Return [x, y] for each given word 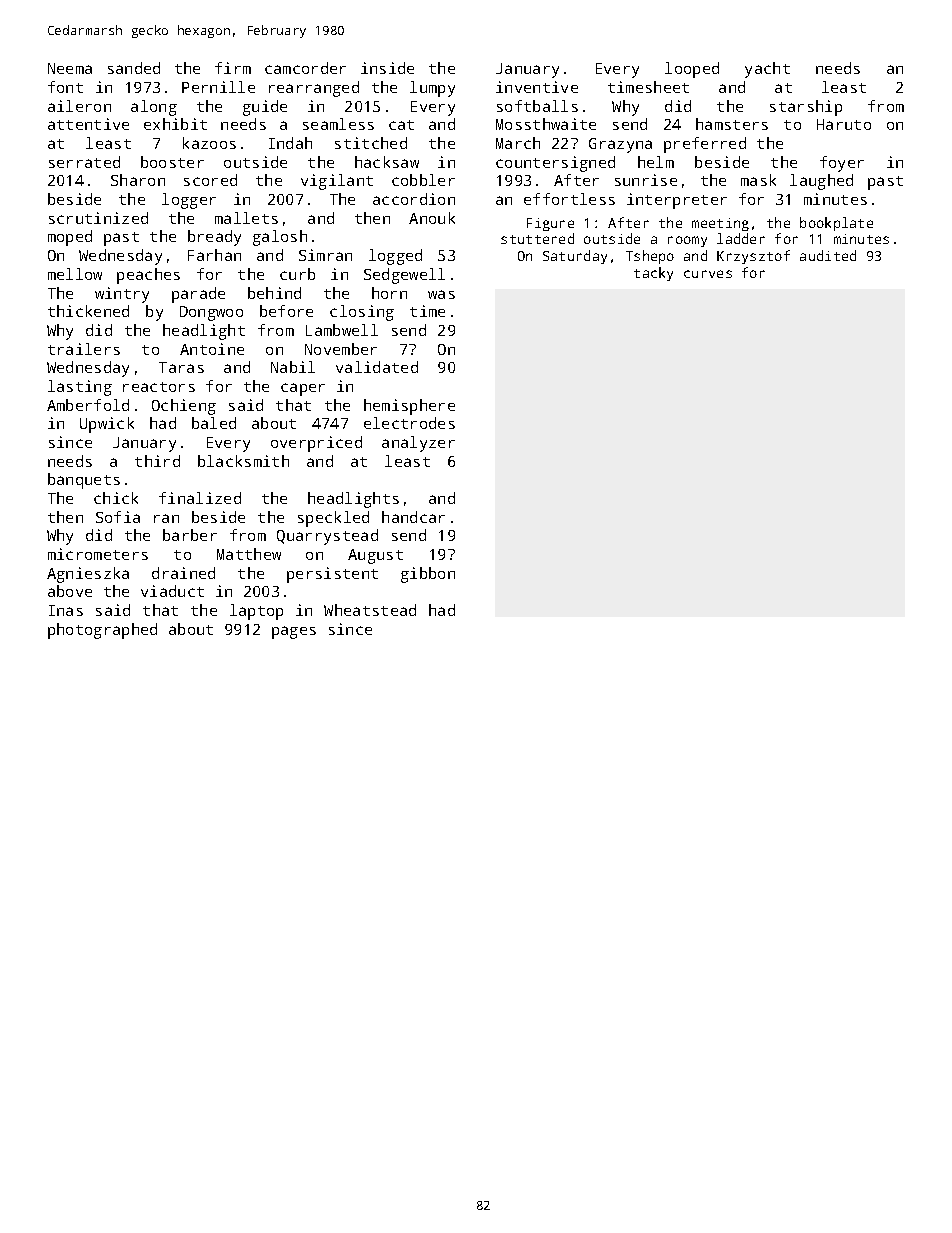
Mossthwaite [546, 124]
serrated [84, 162]
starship [806, 108]
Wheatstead [370, 610]
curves [708, 274]
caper [303, 389]
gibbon [428, 575]
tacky [653, 274]
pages [294, 632]
